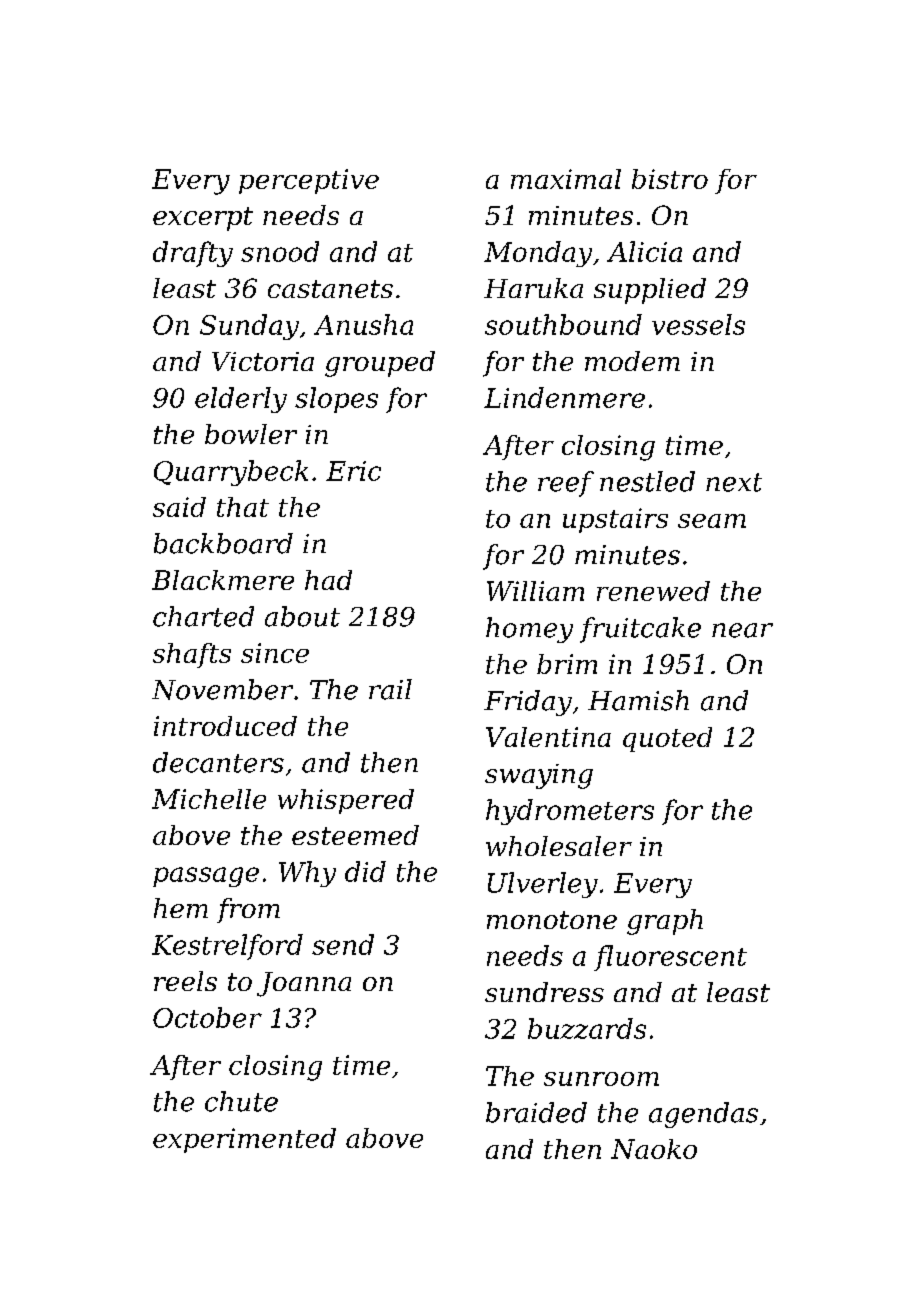  What do you see at coordinates (223, 580) in the screenshot?
I see `Blackmere` at bounding box center [223, 580].
